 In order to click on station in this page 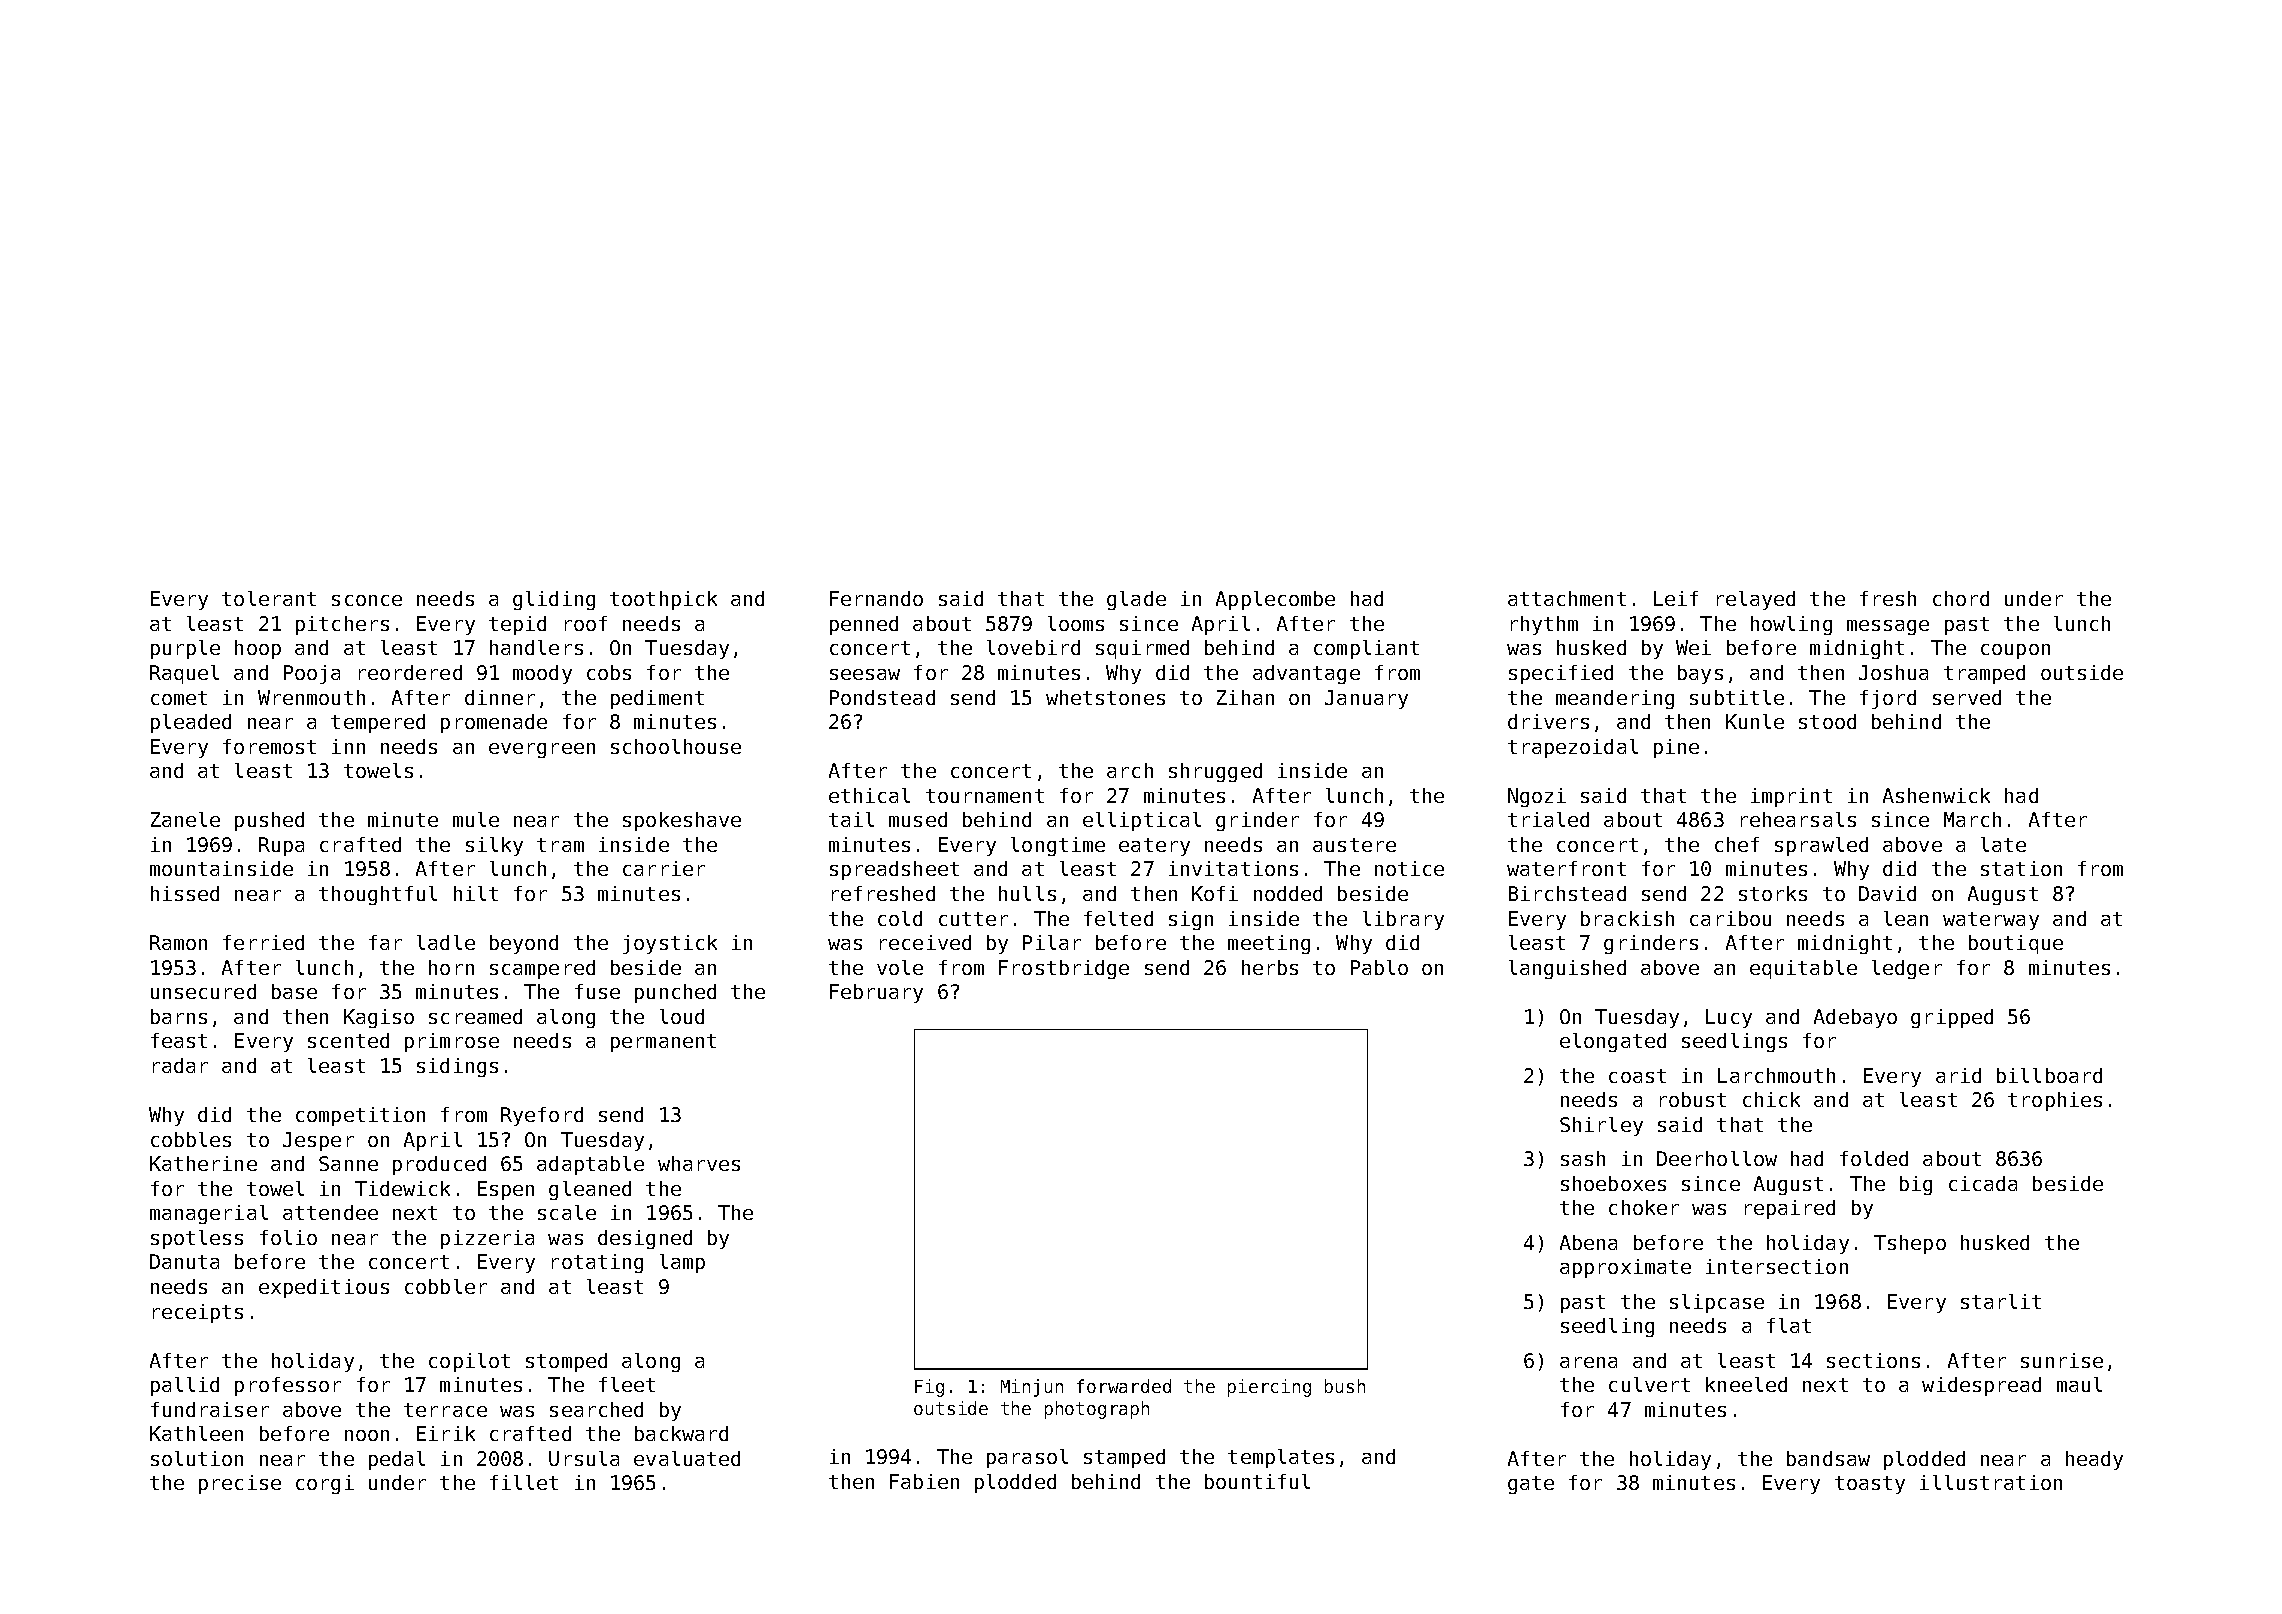, I will do `click(2021, 868)`.
